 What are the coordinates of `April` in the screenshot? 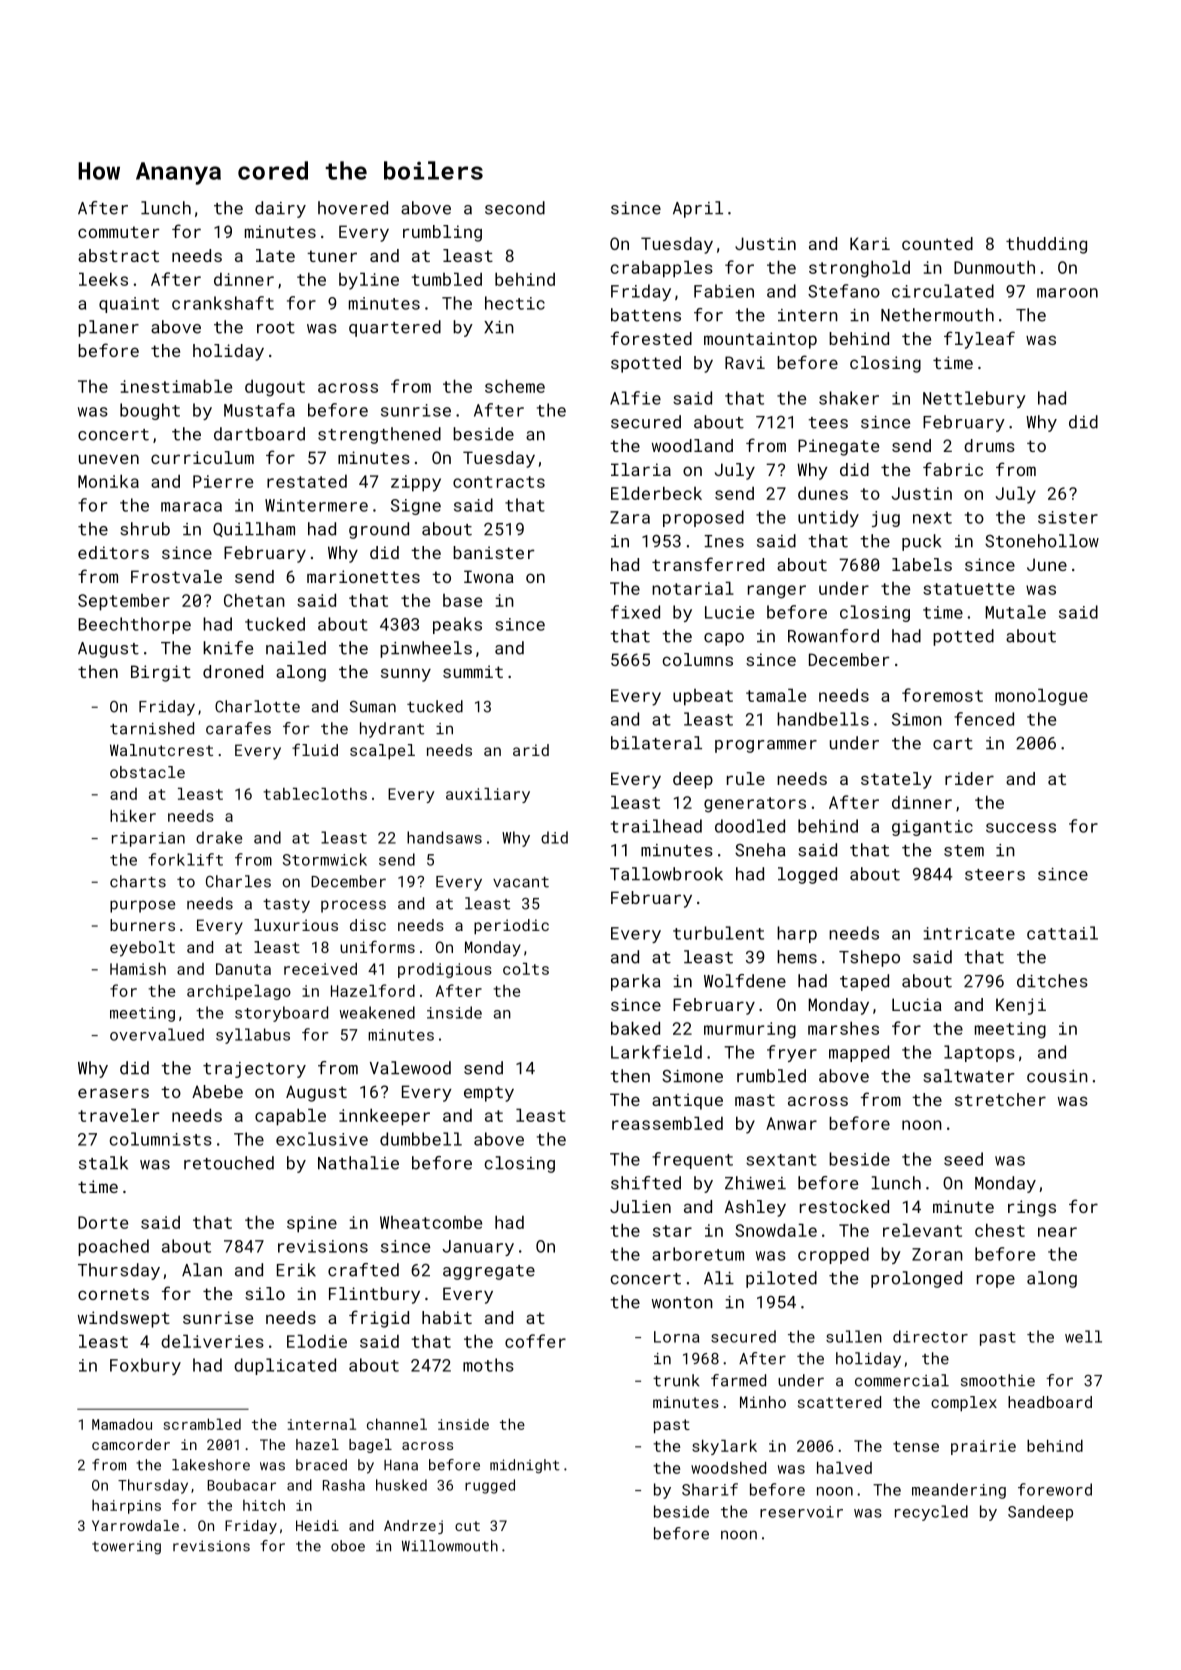 It's located at (698, 209).
